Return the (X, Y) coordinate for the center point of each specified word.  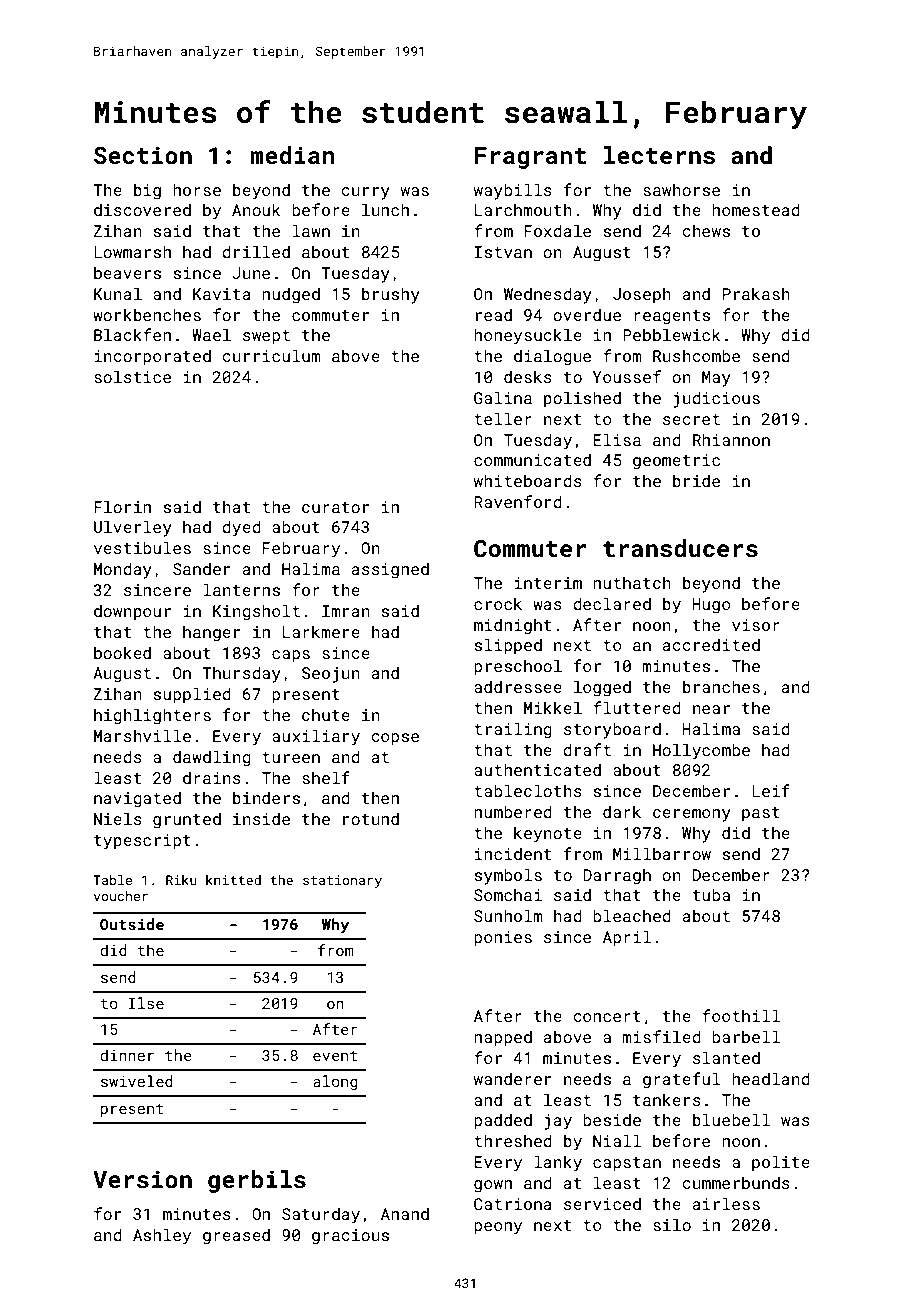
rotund (371, 818)
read (494, 314)
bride (696, 480)
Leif (771, 790)
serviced (602, 1203)
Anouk (256, 209)
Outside (132, 924)
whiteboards (528, 480)
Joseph (642, 295)
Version (142, 1179)
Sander (202, 568)
